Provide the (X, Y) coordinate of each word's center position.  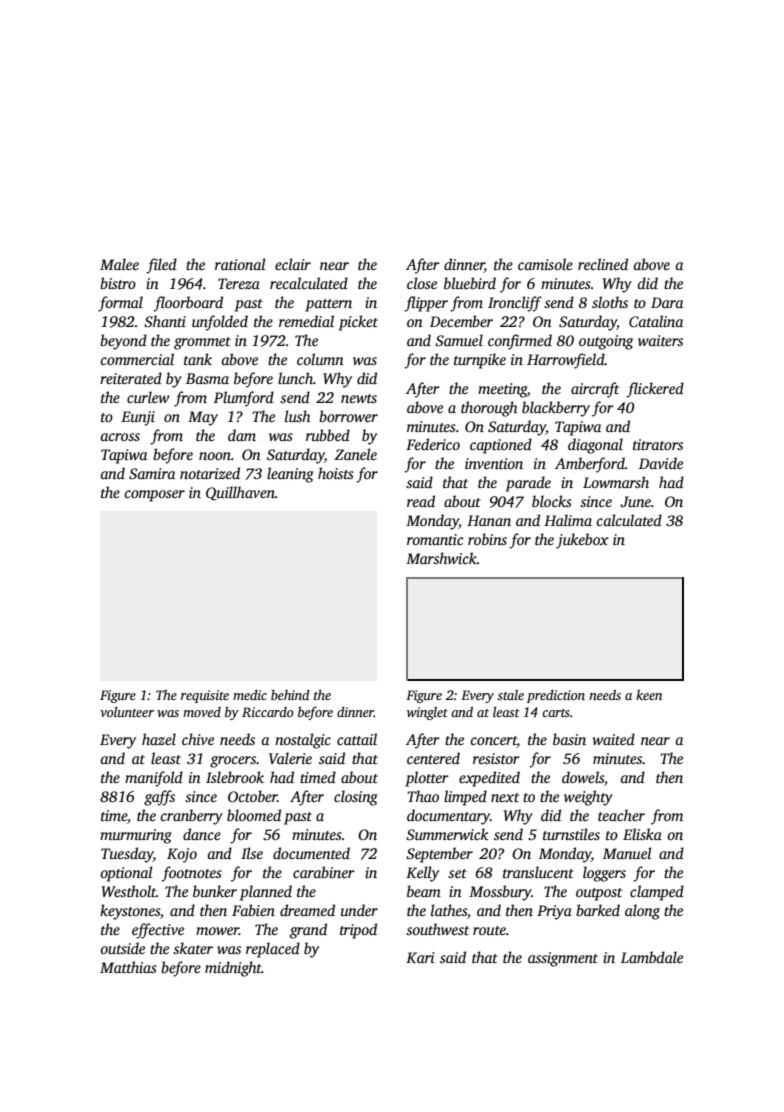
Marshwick (441, 558)
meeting (502, 390)
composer (154, 496)
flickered (655, 390)
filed (161, 266)
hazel (159, 739)
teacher (621, 815)
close (422, 283)
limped (465, 798)
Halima (568, 520)
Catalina (656, 321)
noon (215, 456)
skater (193, 948)
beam (424, 891)
